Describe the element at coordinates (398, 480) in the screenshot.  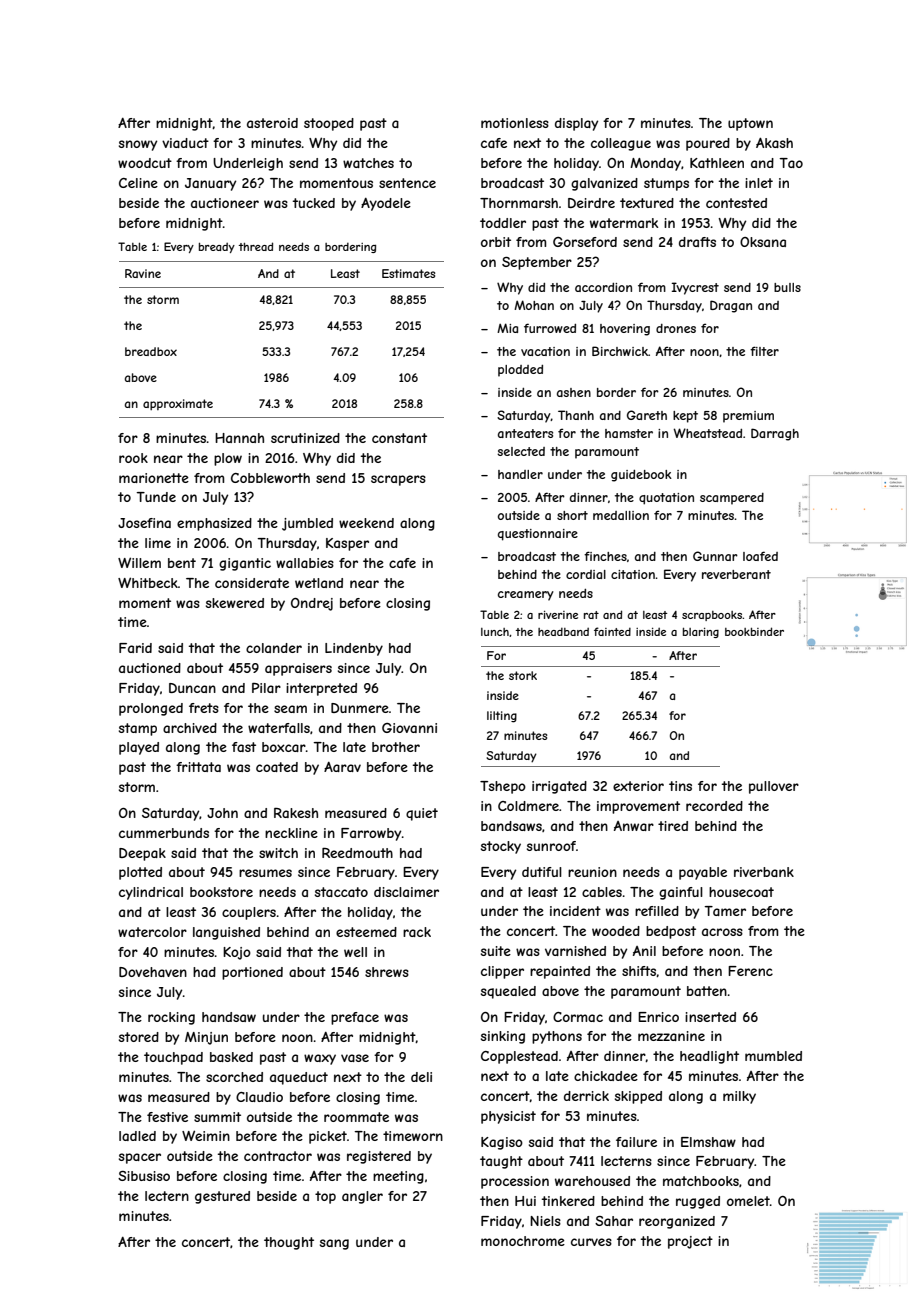
I see `scrapers` at that location.
